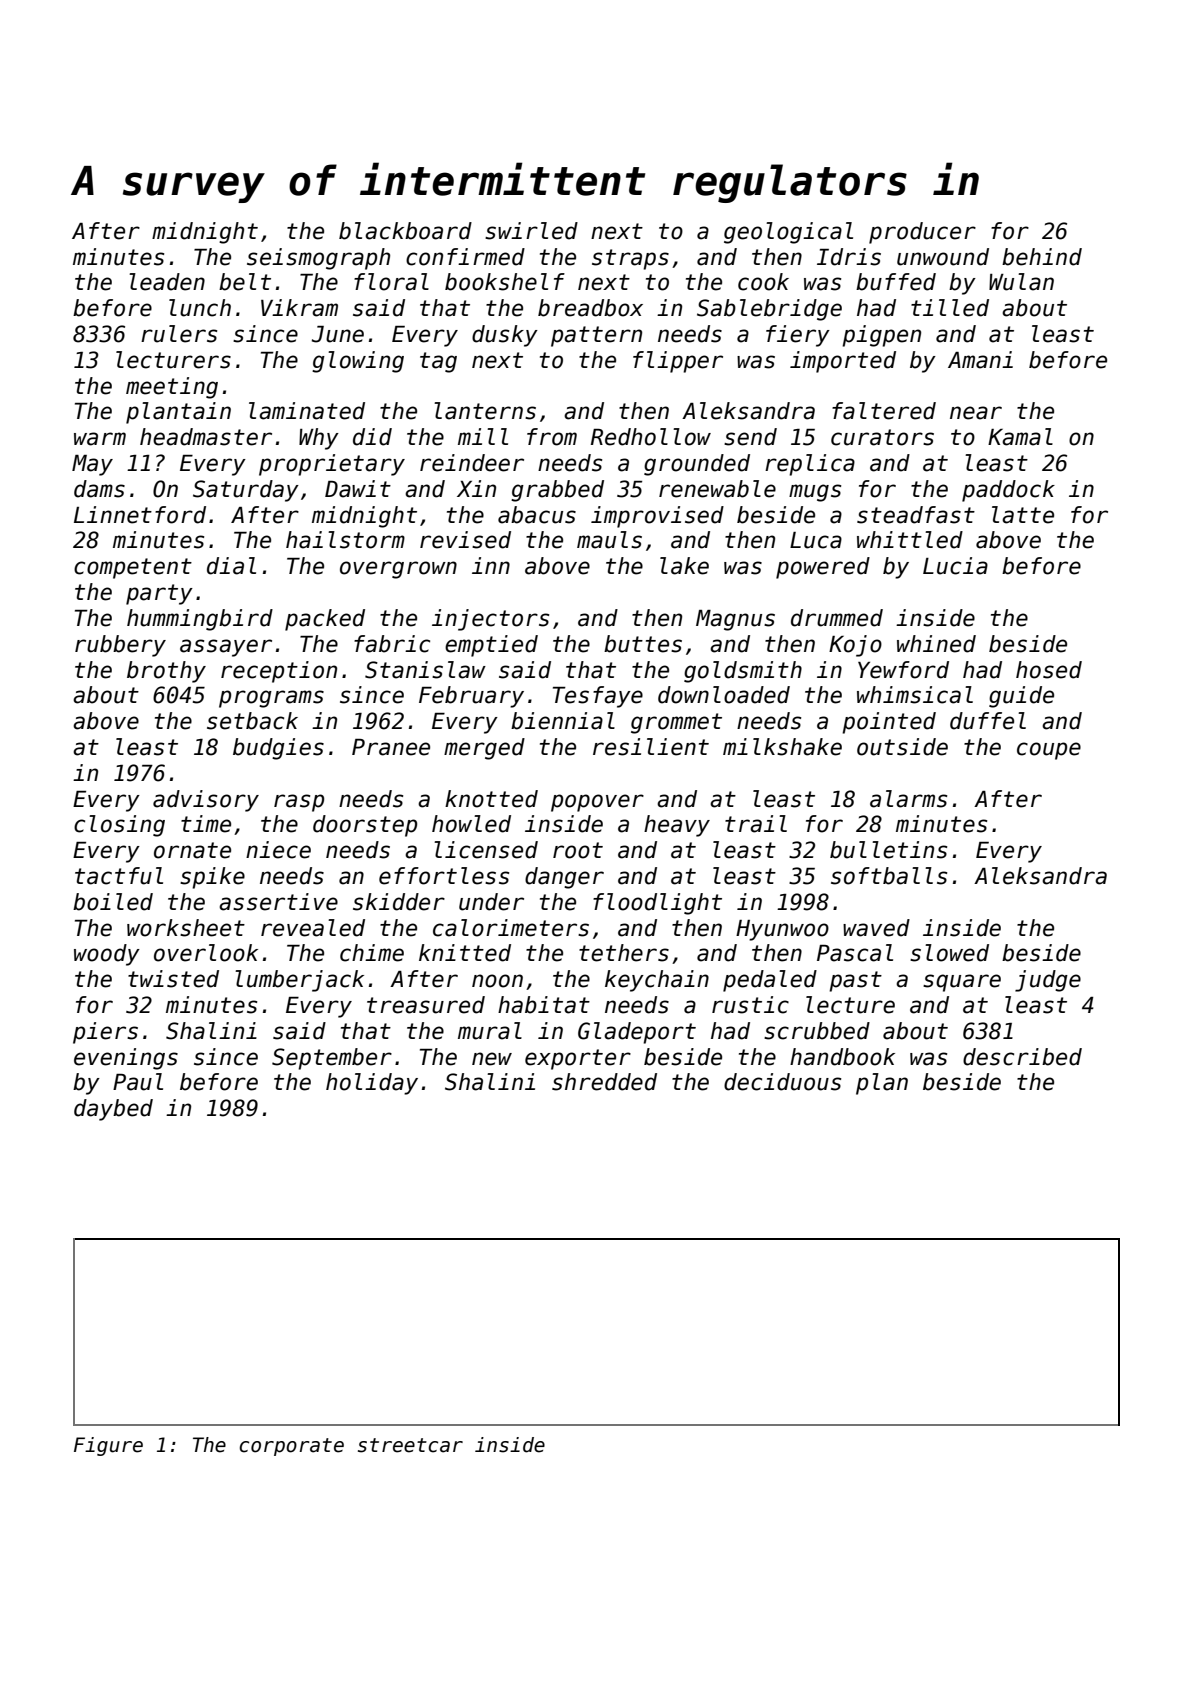 The width and height of the page is (1193, 1688). I want to click on Linnetford, so click(140, 515).
